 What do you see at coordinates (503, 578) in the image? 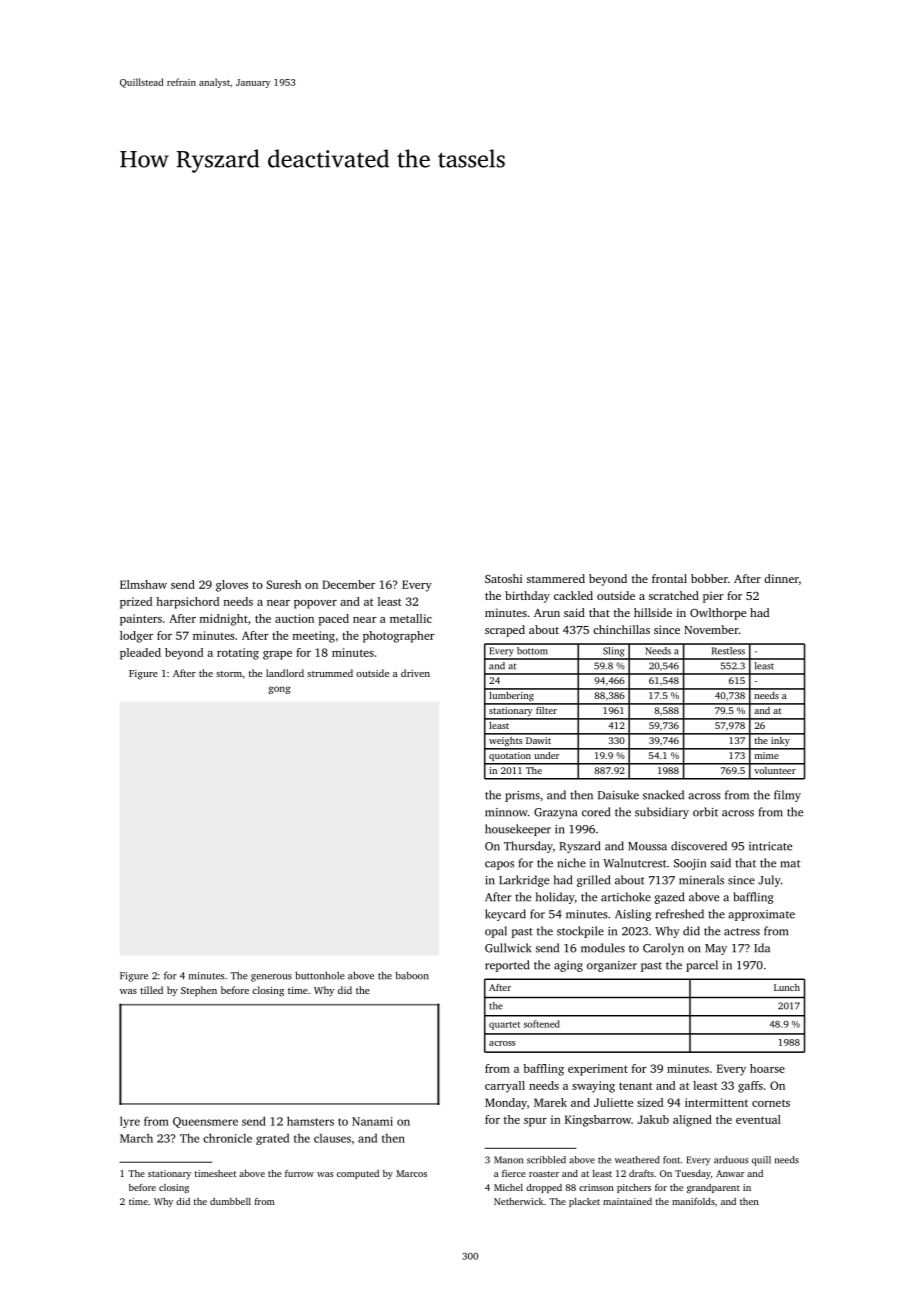
I see `Satoshi` at bounding box center [503, 578].
